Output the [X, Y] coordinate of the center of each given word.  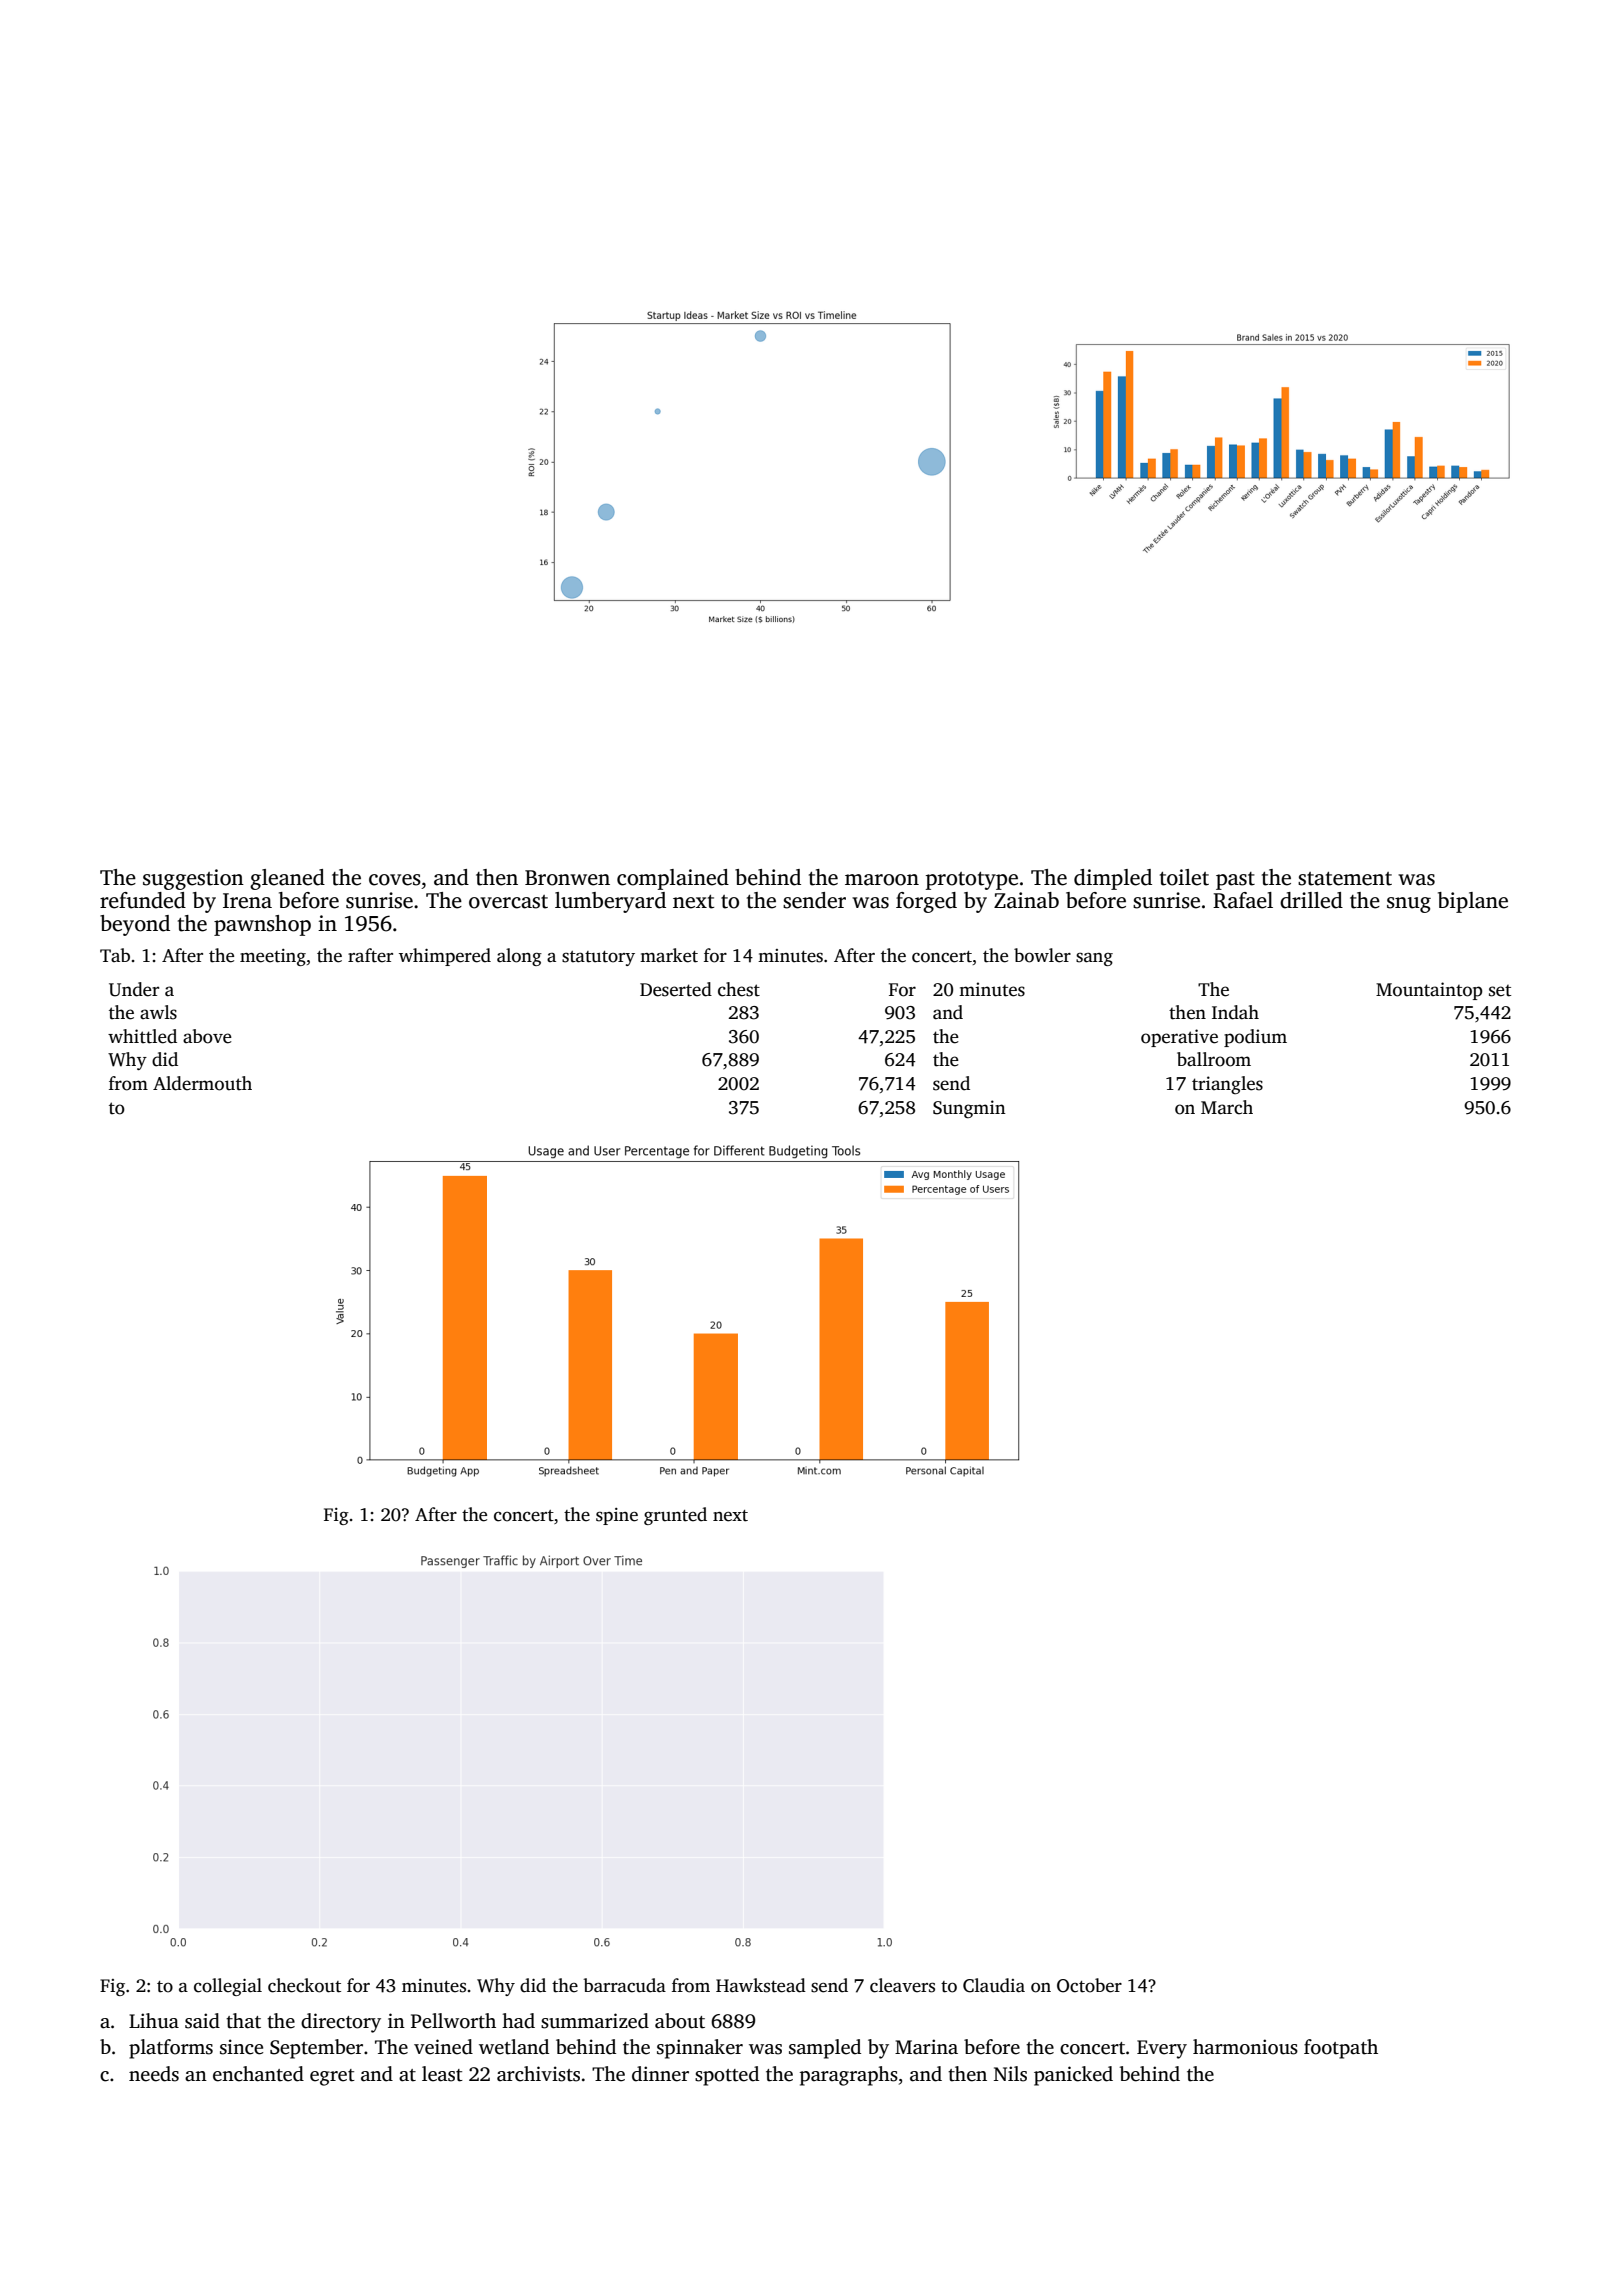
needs [154, 2074]
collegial [228, 1987]
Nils [1010, 2074]
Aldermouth [202, 1083]
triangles [1227, 1085]
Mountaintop [1429, 991]
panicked [1073, 2076]
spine [617, 1516]
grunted [675, 1516]
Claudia [994, 1985]
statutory [598, 958]
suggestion [193, 879]
